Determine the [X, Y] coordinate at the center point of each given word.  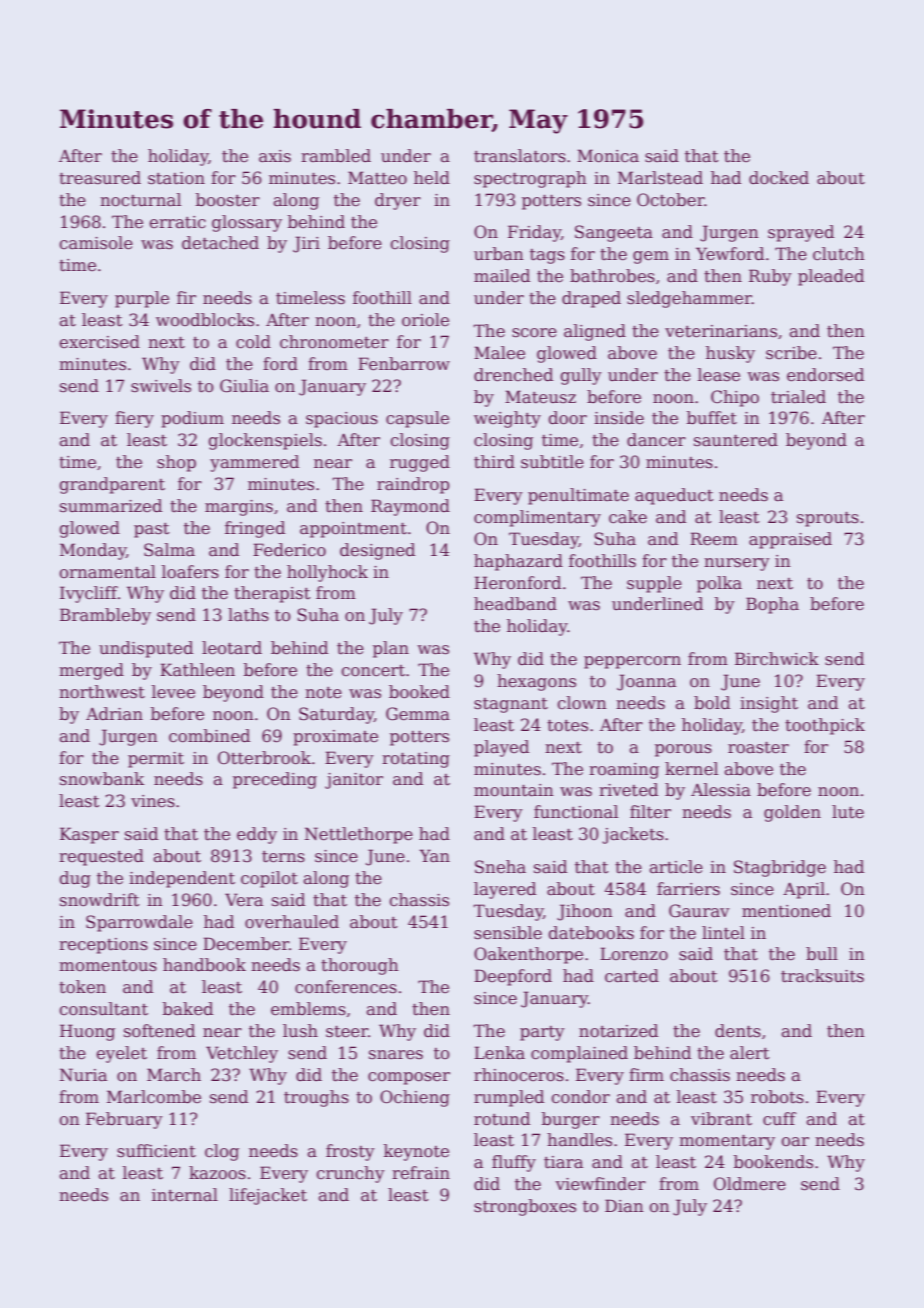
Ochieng [415, 1098]
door [567, 418]
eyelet [121, 1054]
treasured [100, 178]
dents [738, 1031]
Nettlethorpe [359, 835]
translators [520, 156]
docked [779, 178]
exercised [99, 342]
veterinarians [721, 331]
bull [822, 954]
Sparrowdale [139, 923]
